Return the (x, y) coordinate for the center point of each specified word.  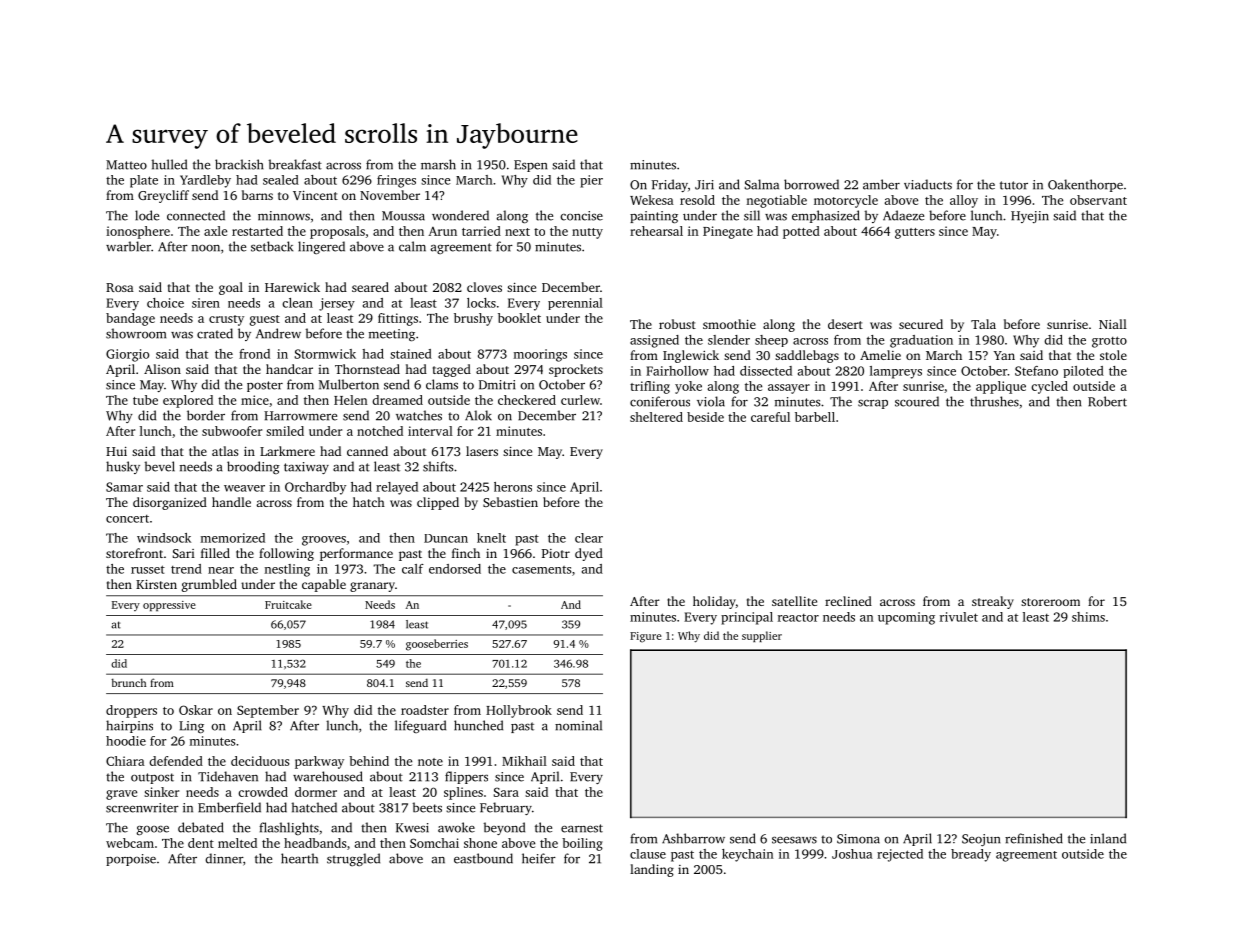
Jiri (704, 185)
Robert (1107, 401)
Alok (478, 415)
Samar (124, 487)
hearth (299, 858)
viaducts (928, 184)
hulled (169, 164)
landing (652, 870)
